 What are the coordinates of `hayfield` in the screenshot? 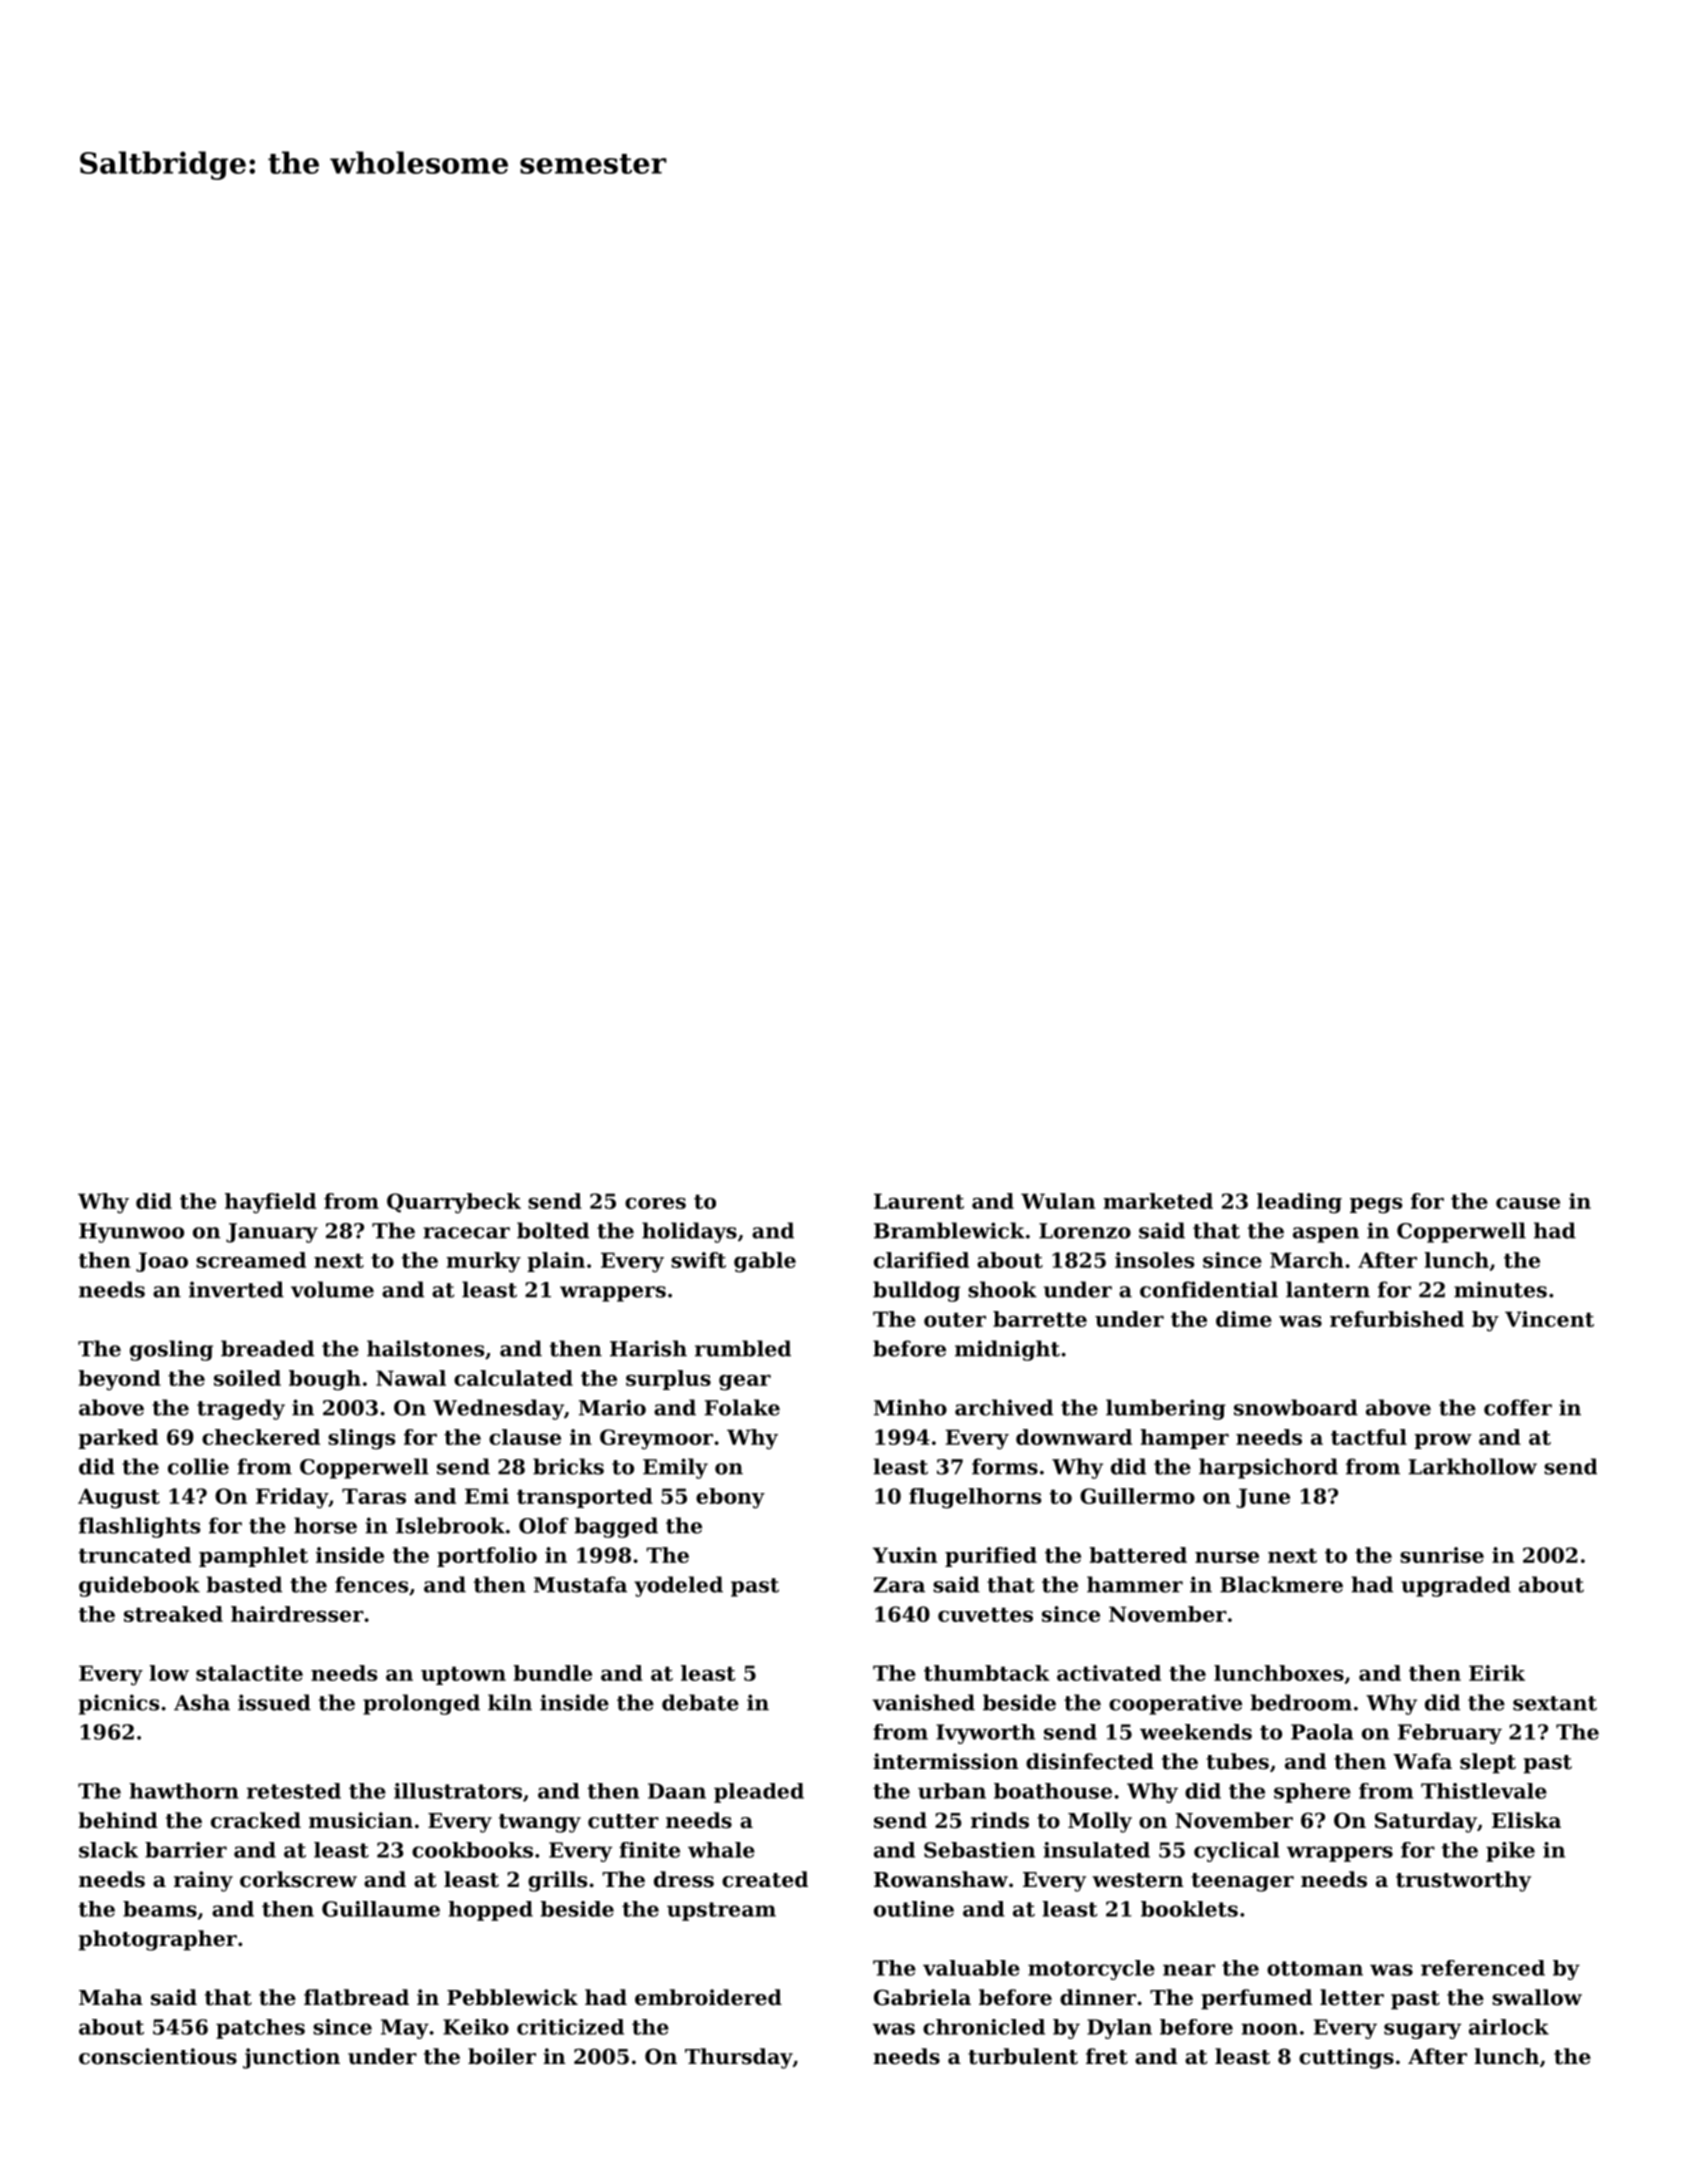 It's located at (270, 1203).
